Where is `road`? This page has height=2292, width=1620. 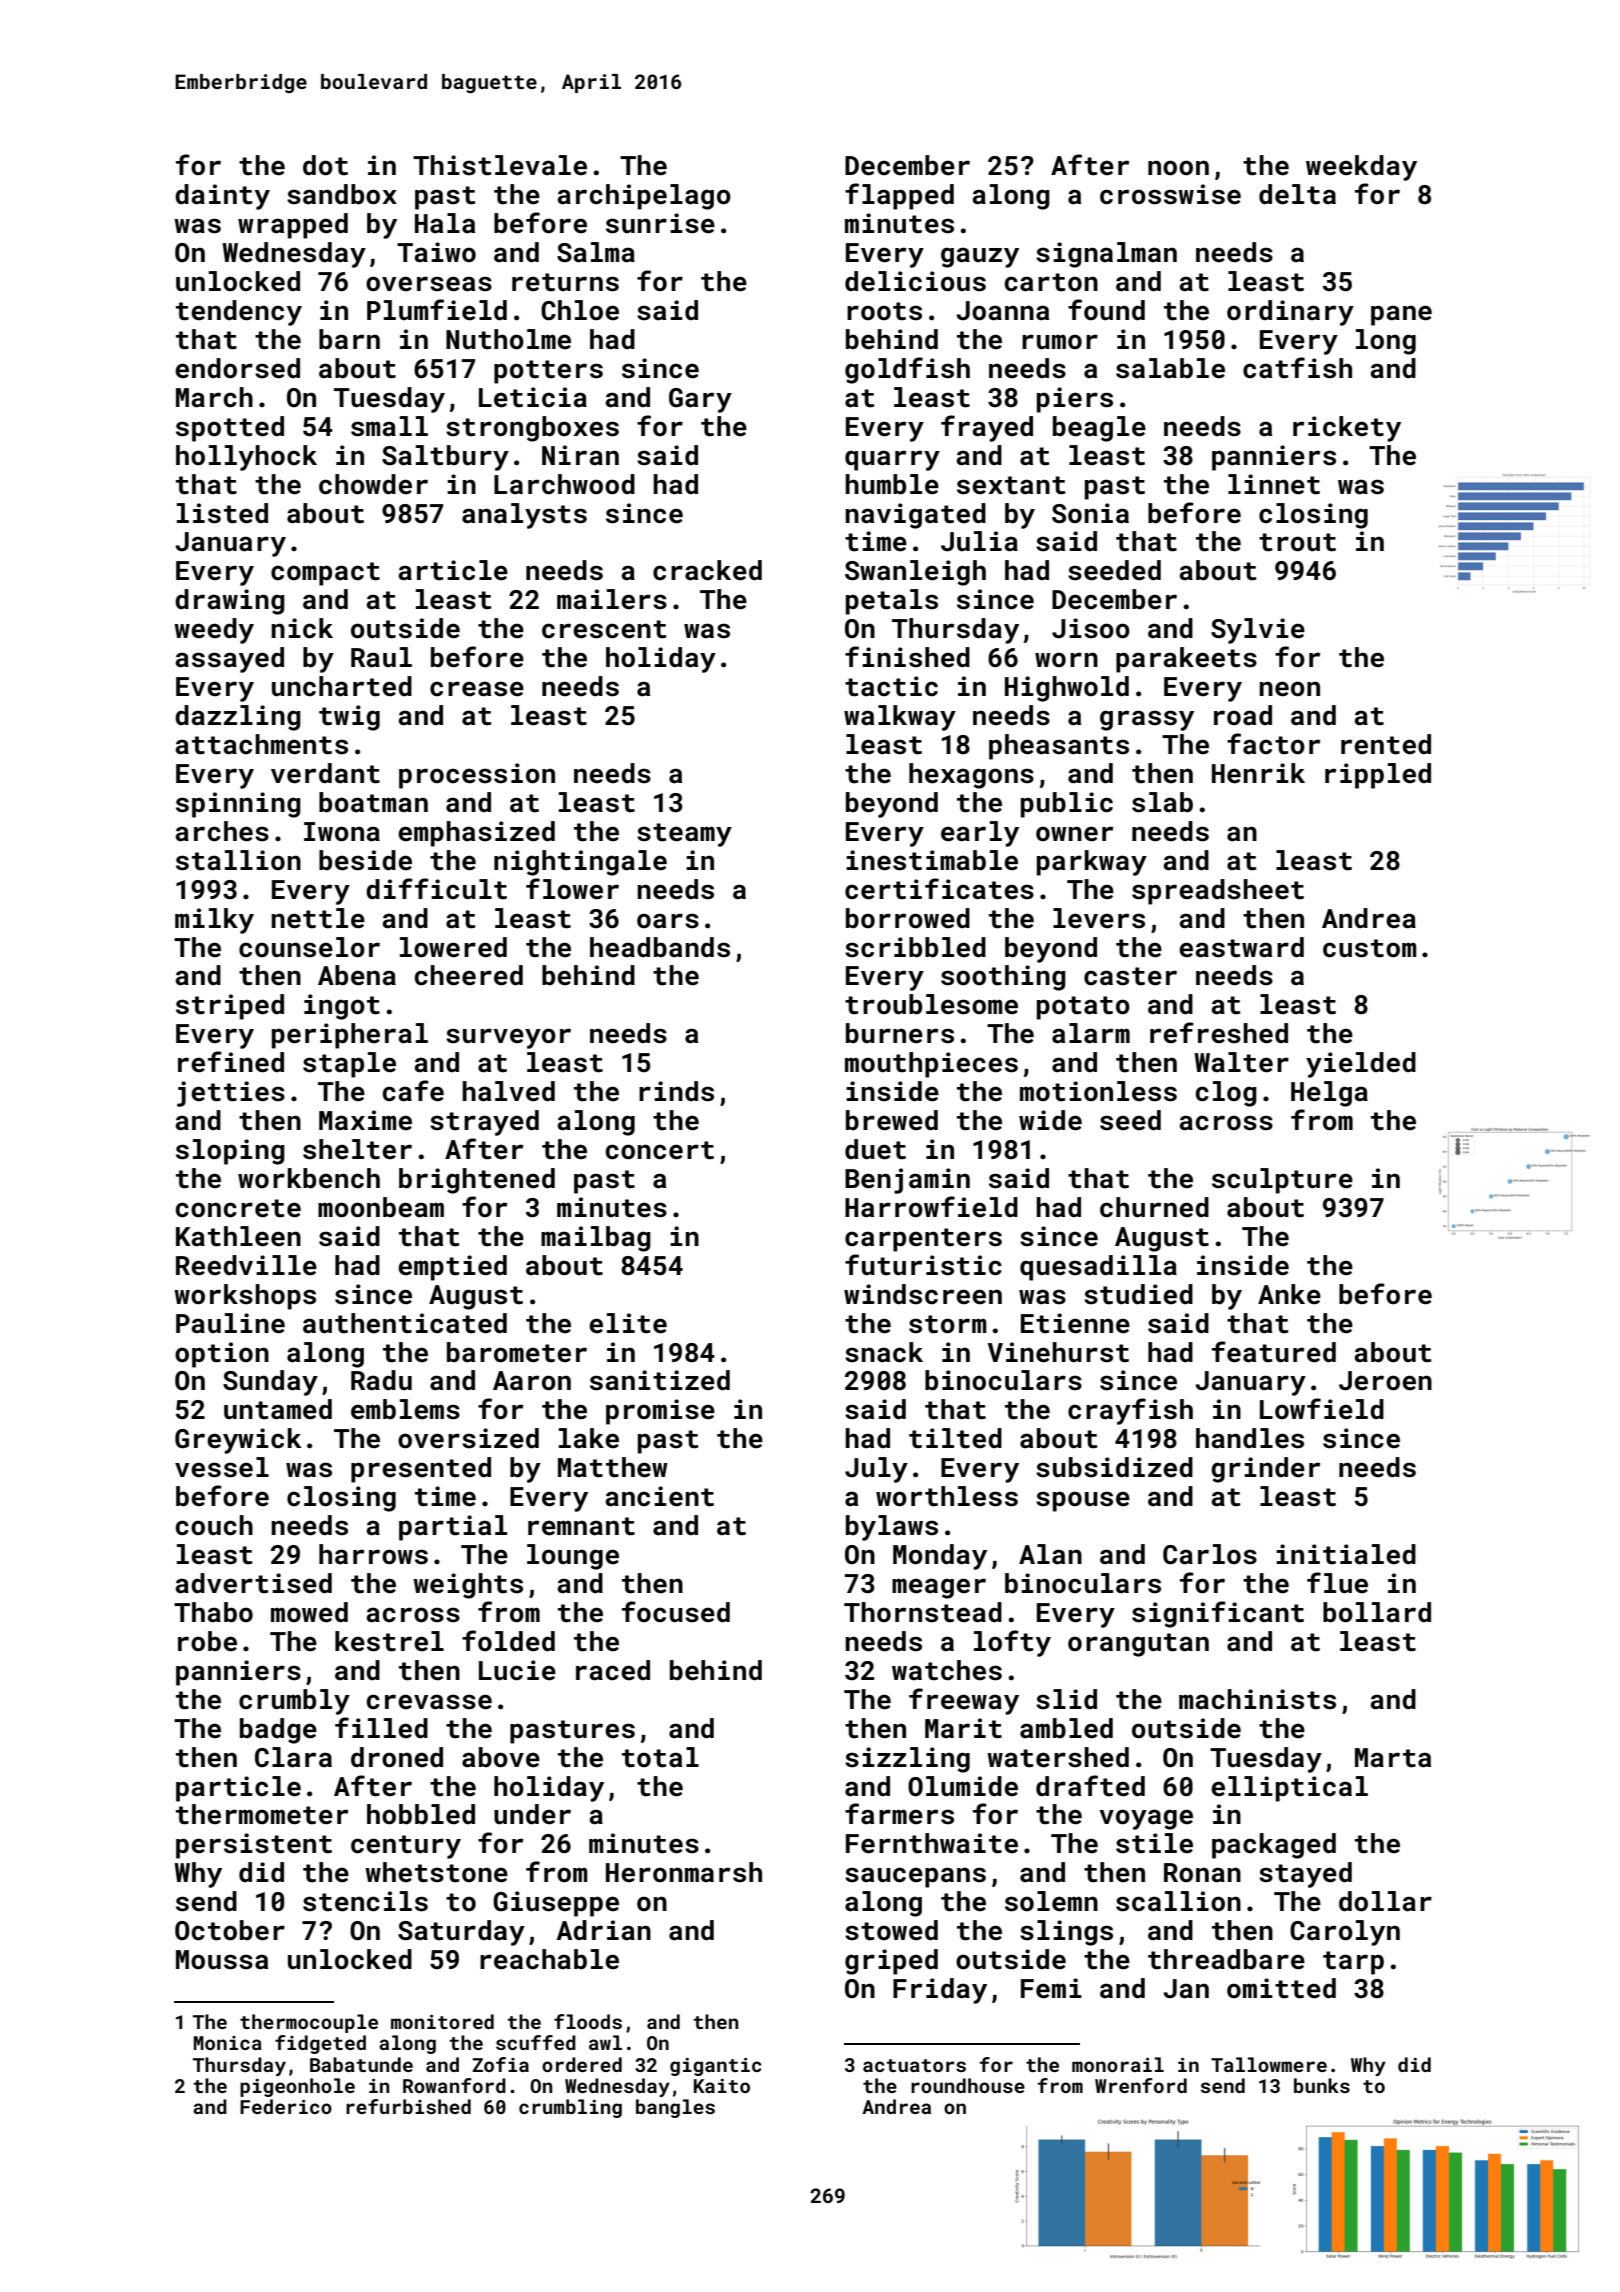
road is located at coordinates (1243, 715).
